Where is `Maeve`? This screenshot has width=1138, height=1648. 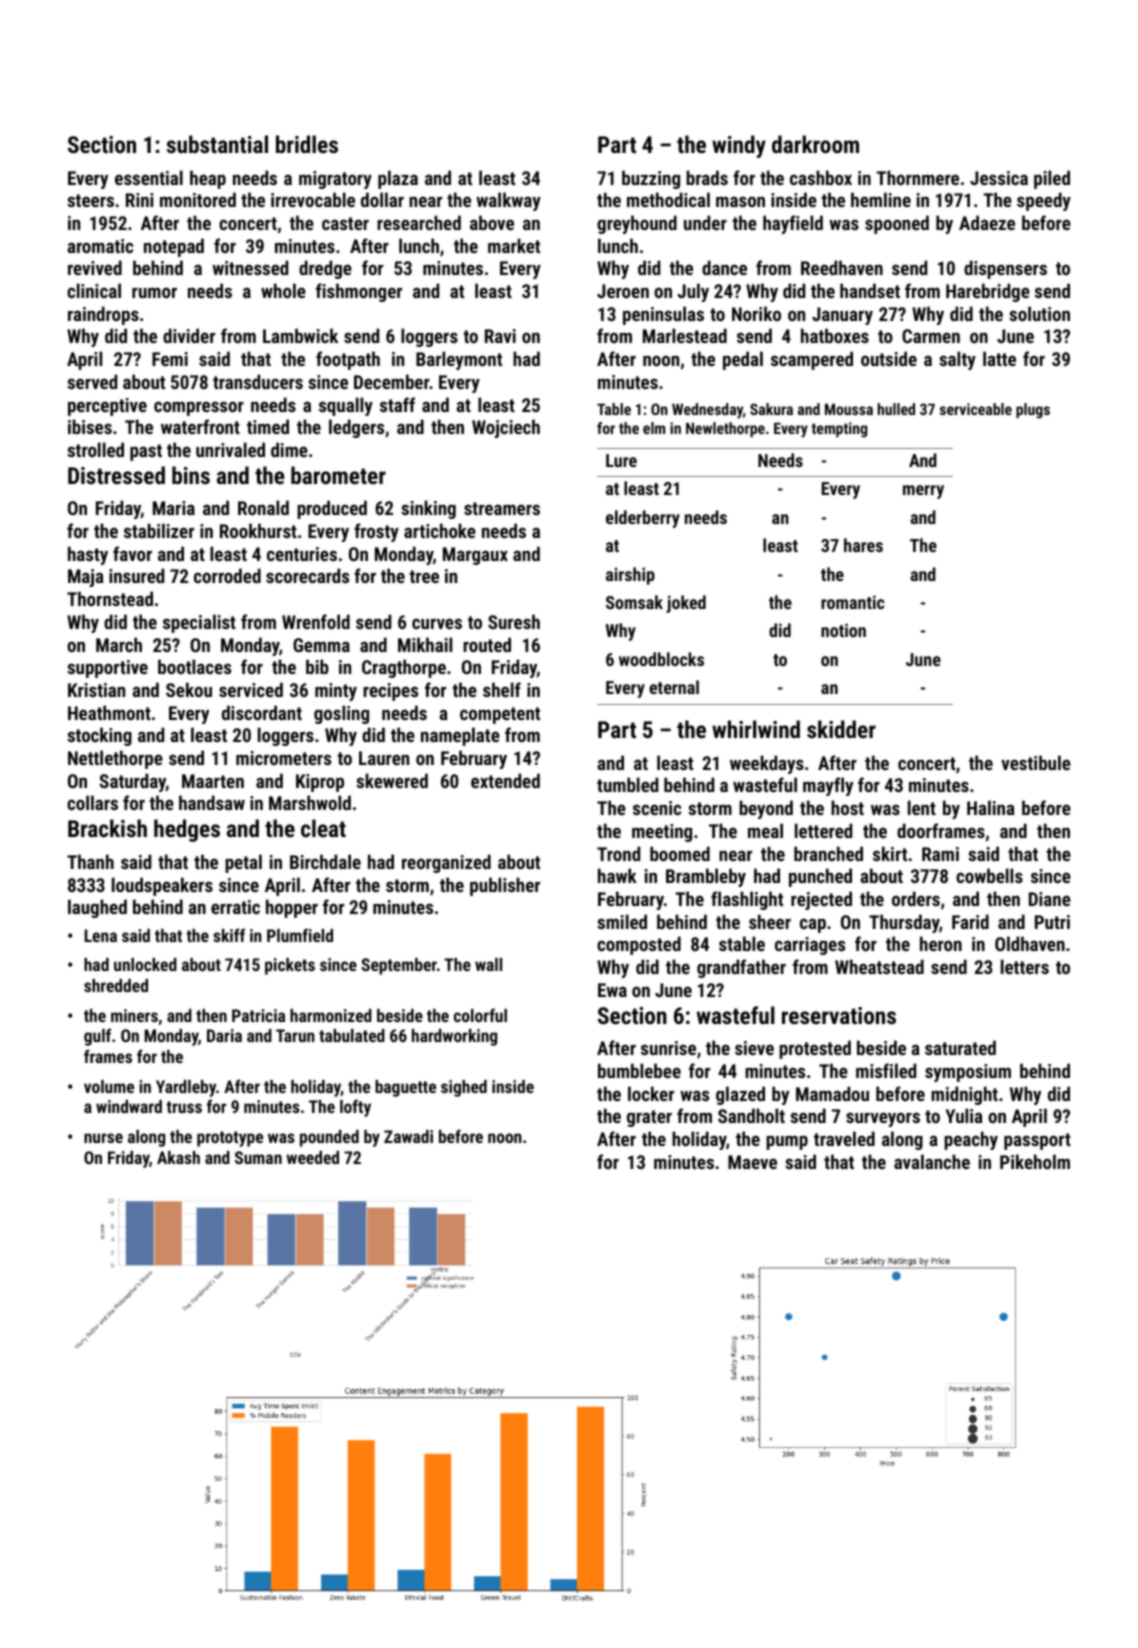 Maeve is located at coordinates (752, 1162).
